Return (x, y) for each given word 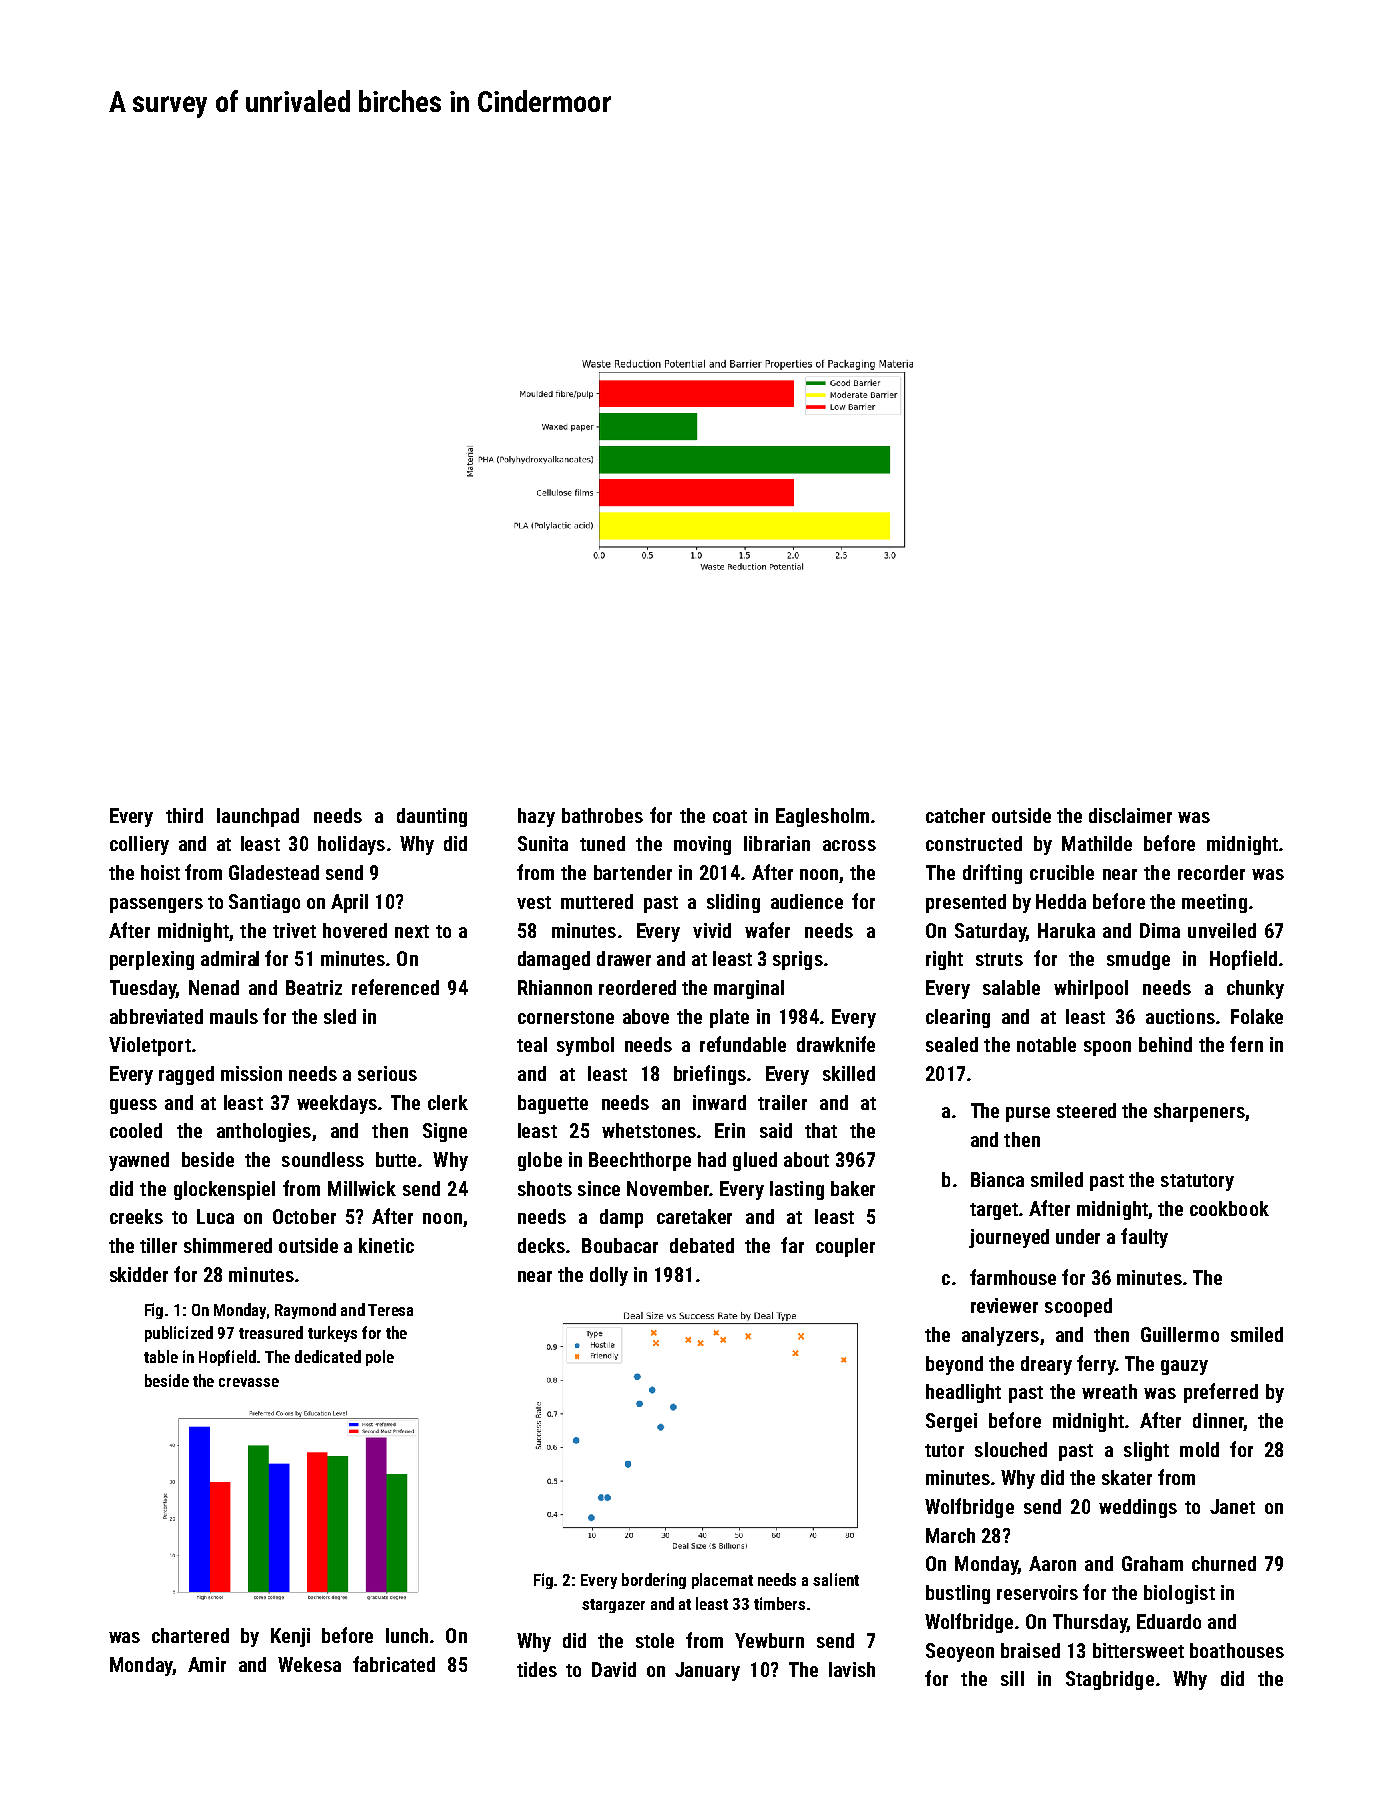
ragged (186, 1075)
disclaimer (1130, 815)
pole (380, 1358)
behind (1165, 1044)
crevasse (249, 1382)
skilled (849, 1073)
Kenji (290, 1637)
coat (730, 816)
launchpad (258, 817)
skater (1127, 1477)
